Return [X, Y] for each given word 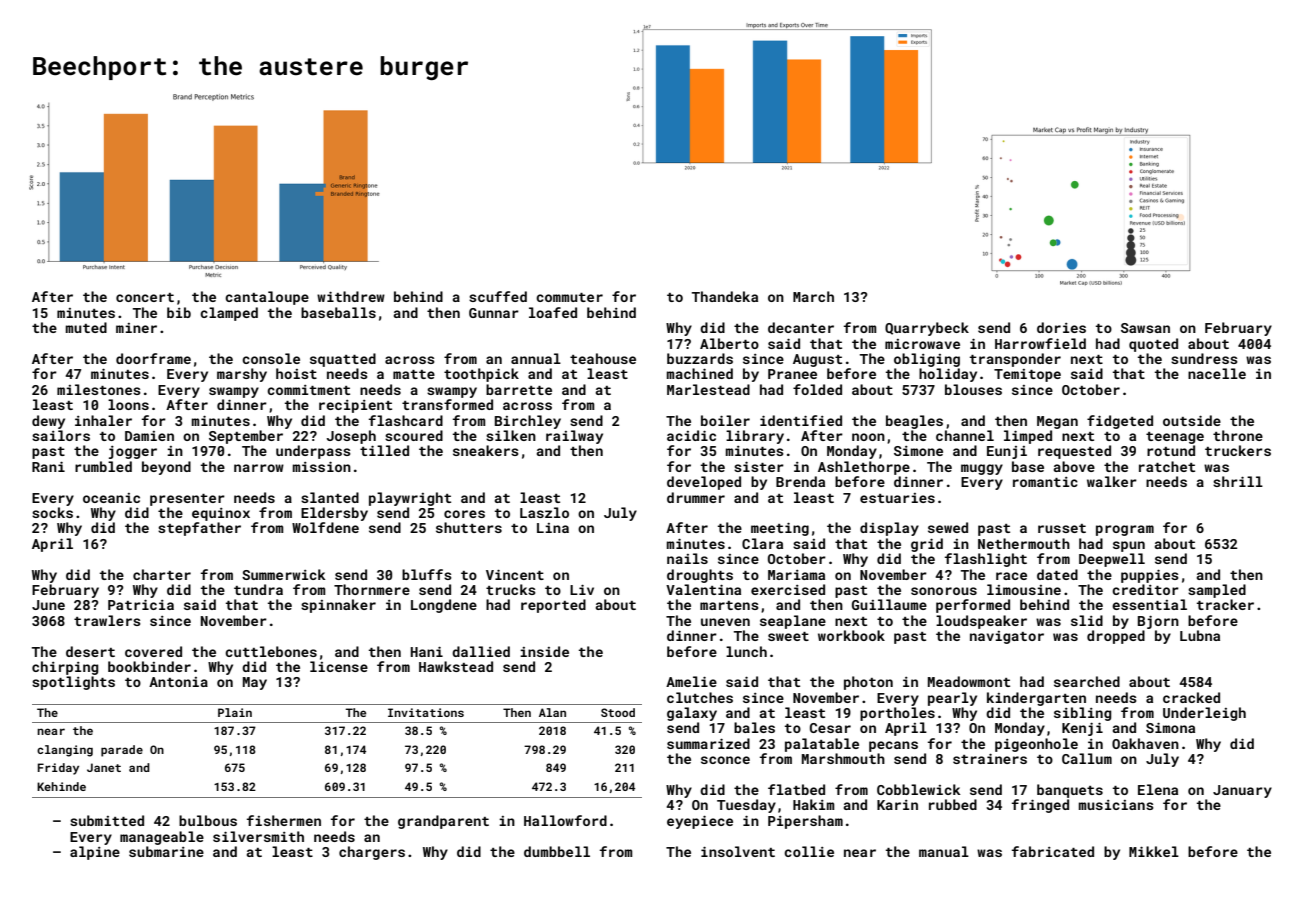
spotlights [73, 683]
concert [145, 297]
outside [1192, 420]
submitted [107, 820]
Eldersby [334, 514]
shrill [1238, 481]
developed [704, 483]
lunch [746, 651]
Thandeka [725, 296]
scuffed [498, 296]
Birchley [528, 422]
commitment [308, 390]
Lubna [1200, 635]
